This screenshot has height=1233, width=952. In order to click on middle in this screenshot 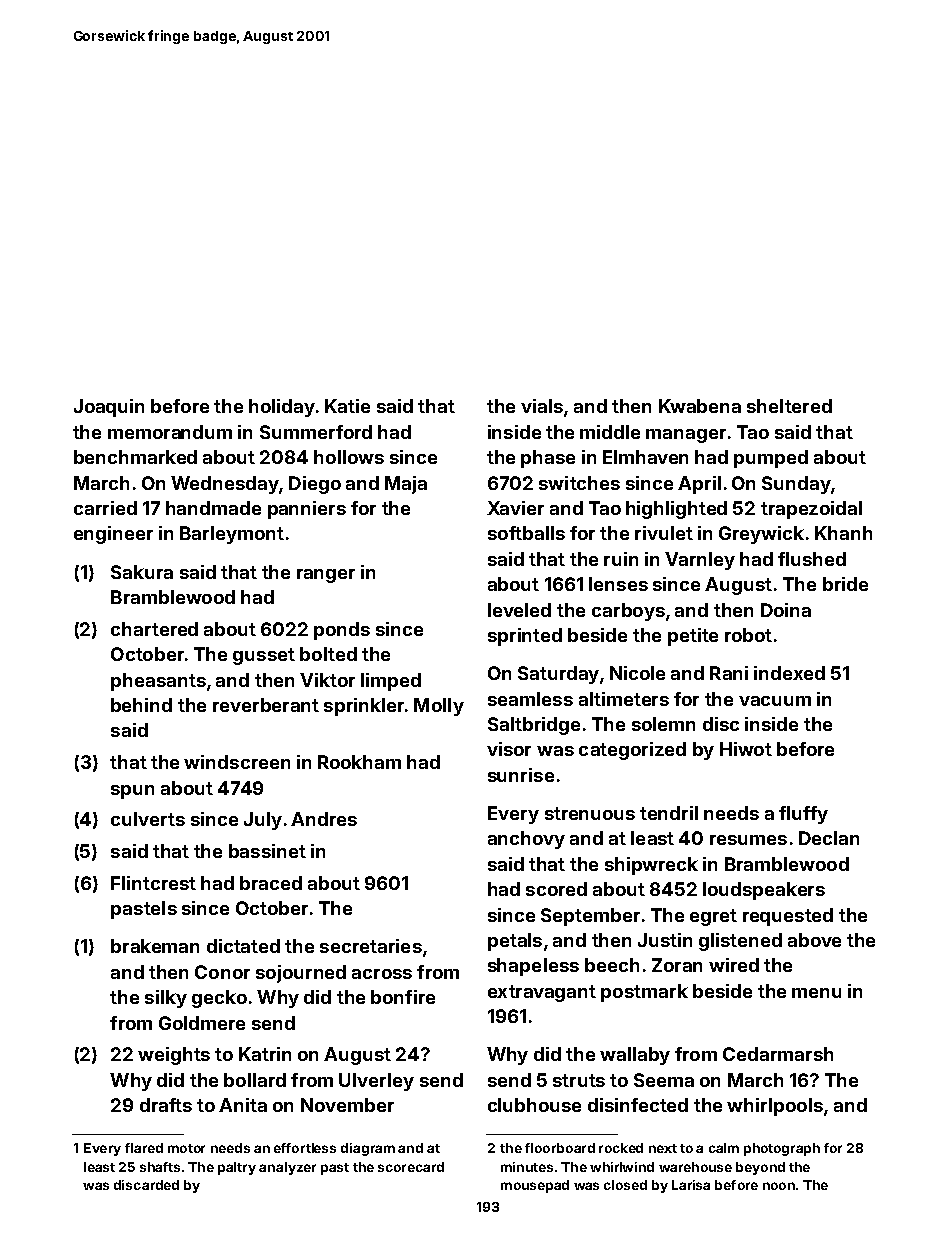, I will do `click(610, 432)`.
